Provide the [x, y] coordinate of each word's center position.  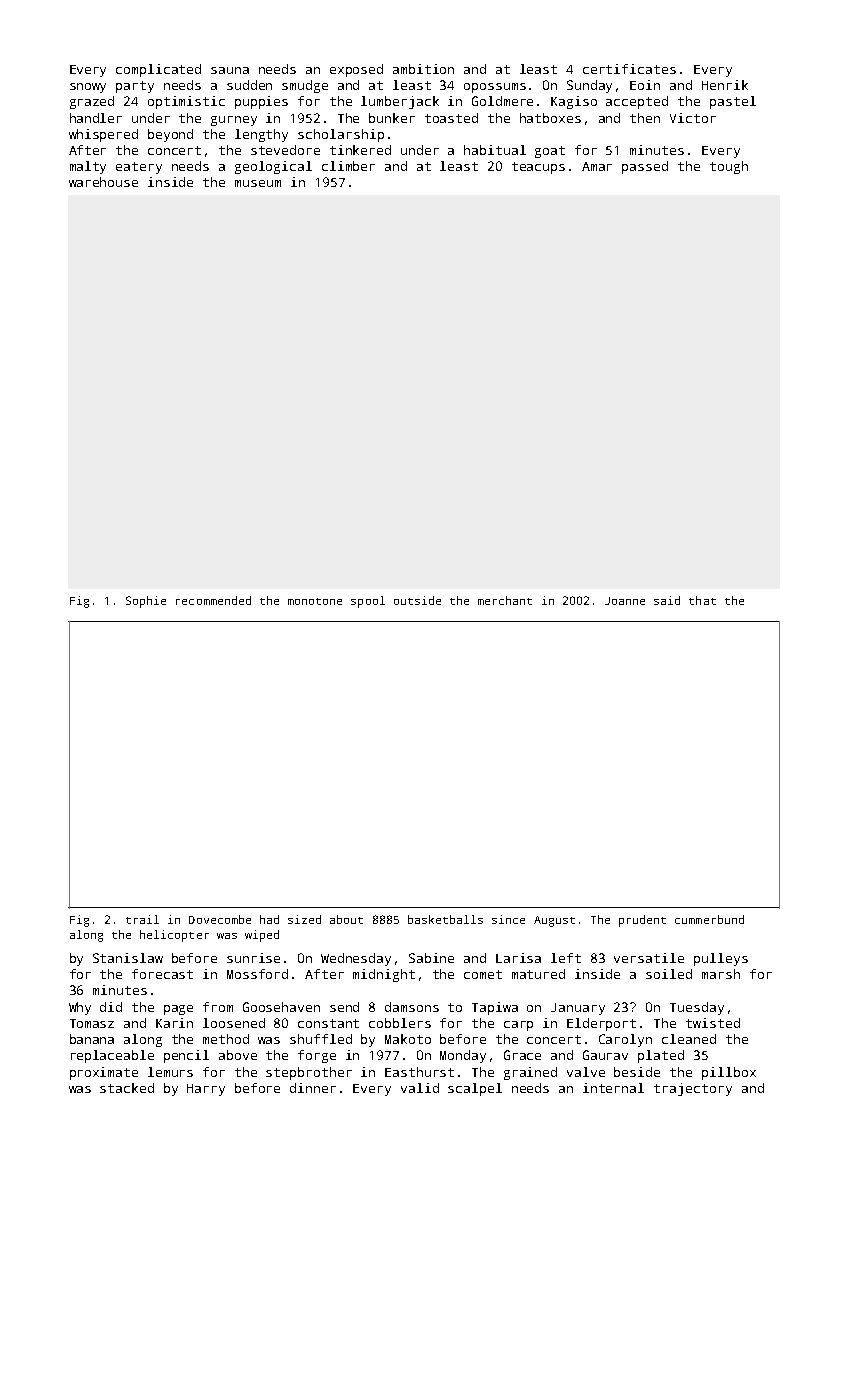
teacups [538, 168]
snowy [88, 88]
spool [368, 602]
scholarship [341, 135]
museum [258, 183]
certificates [629, 69]
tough [729, 167]
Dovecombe [220, 919]
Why [80, 1008]
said [667, 600]
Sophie [146, 602]
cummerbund [709, 919]
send [344, 1007]
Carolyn [625, 1040]
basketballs [445, 919]
